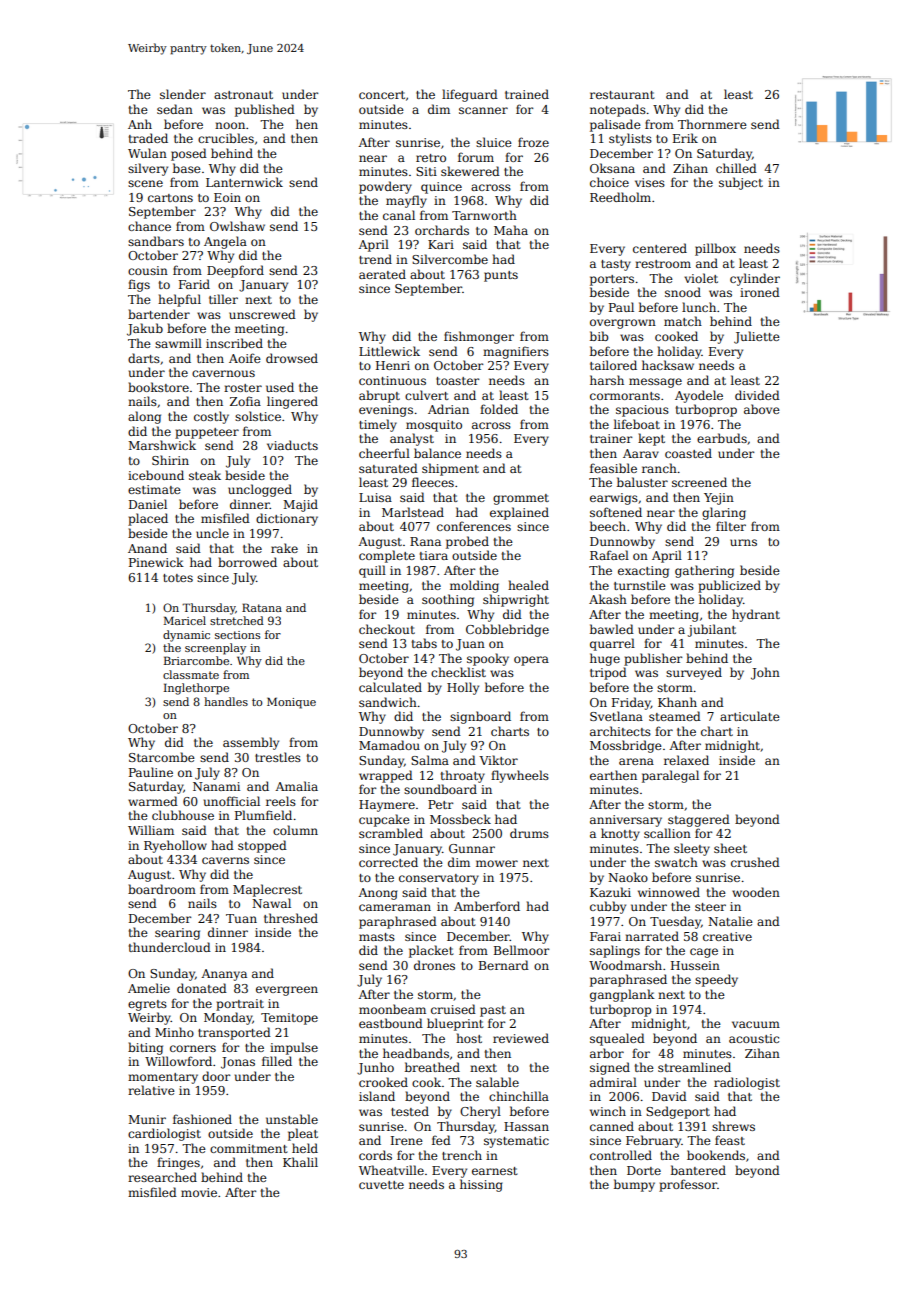 The height and width of the screenshot is (1316, 908). I want to click on boardroom, so click(162, 889).
